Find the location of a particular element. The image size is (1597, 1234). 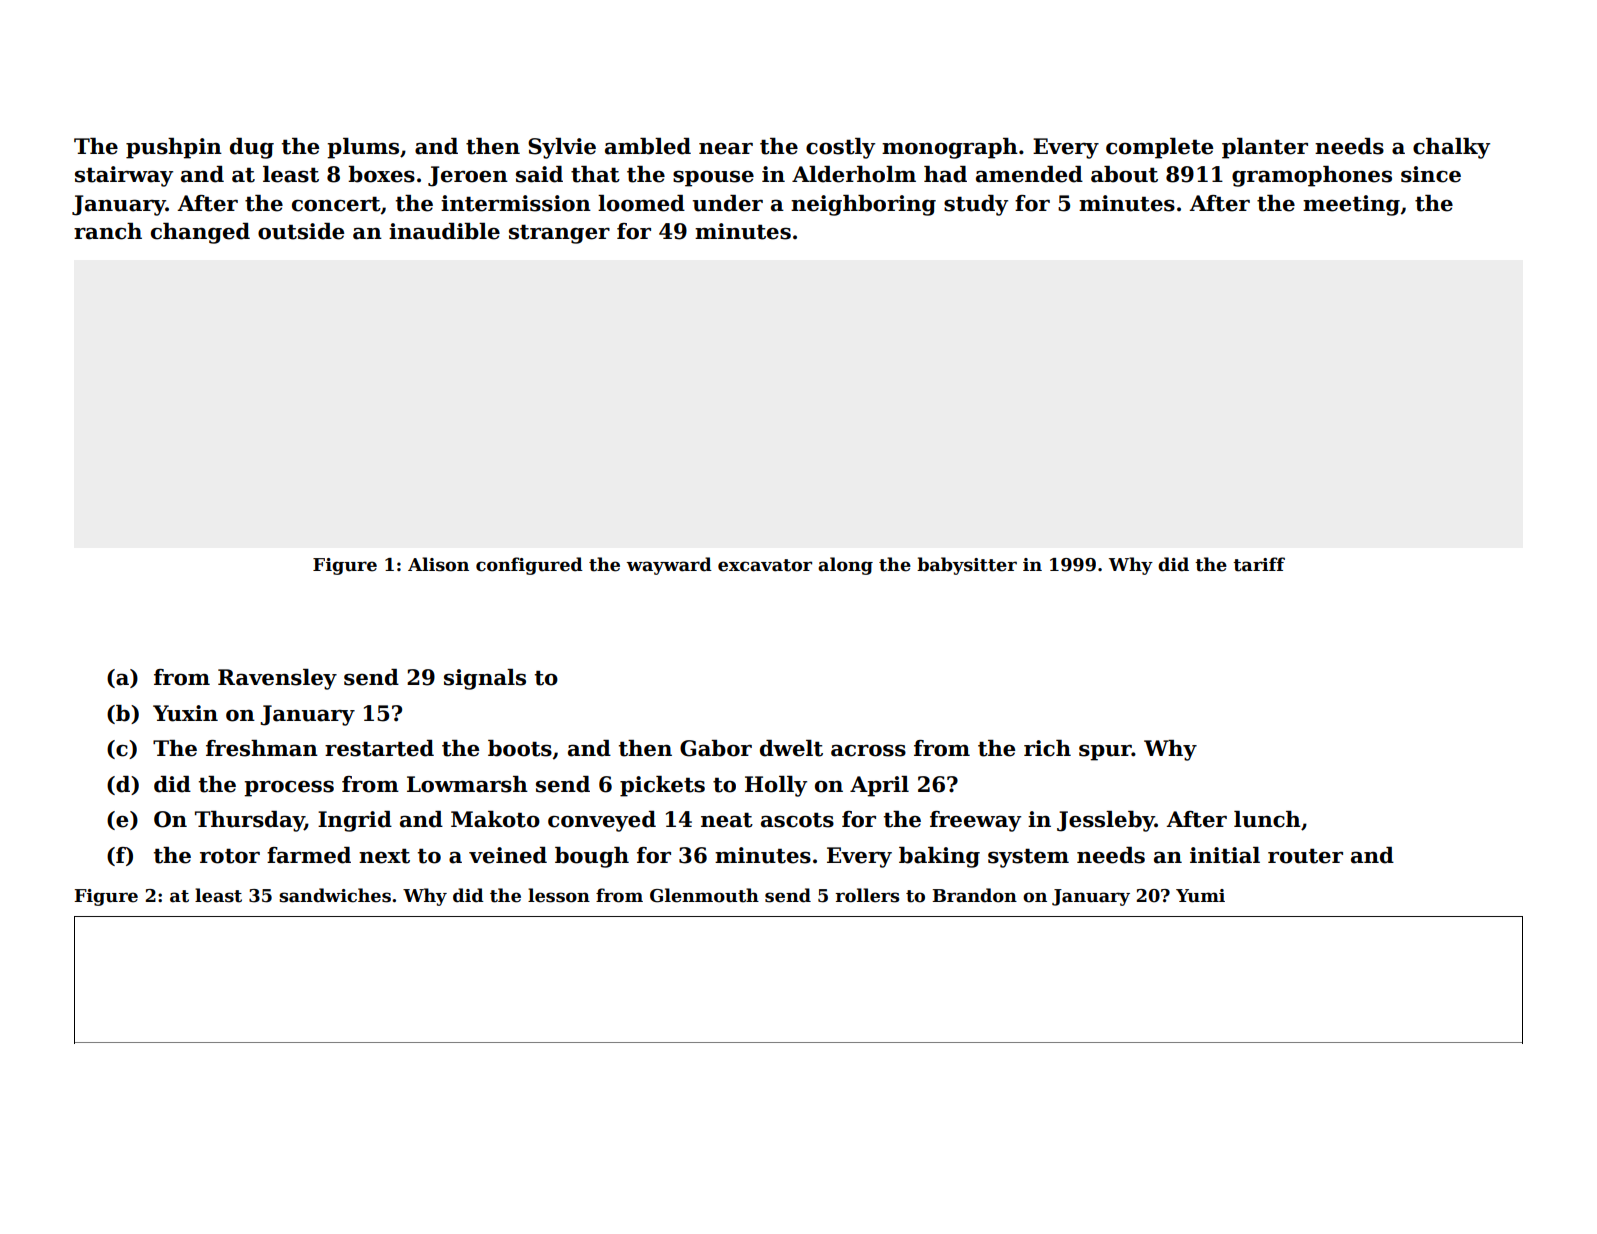

under is located at coordinates (728, 203).
